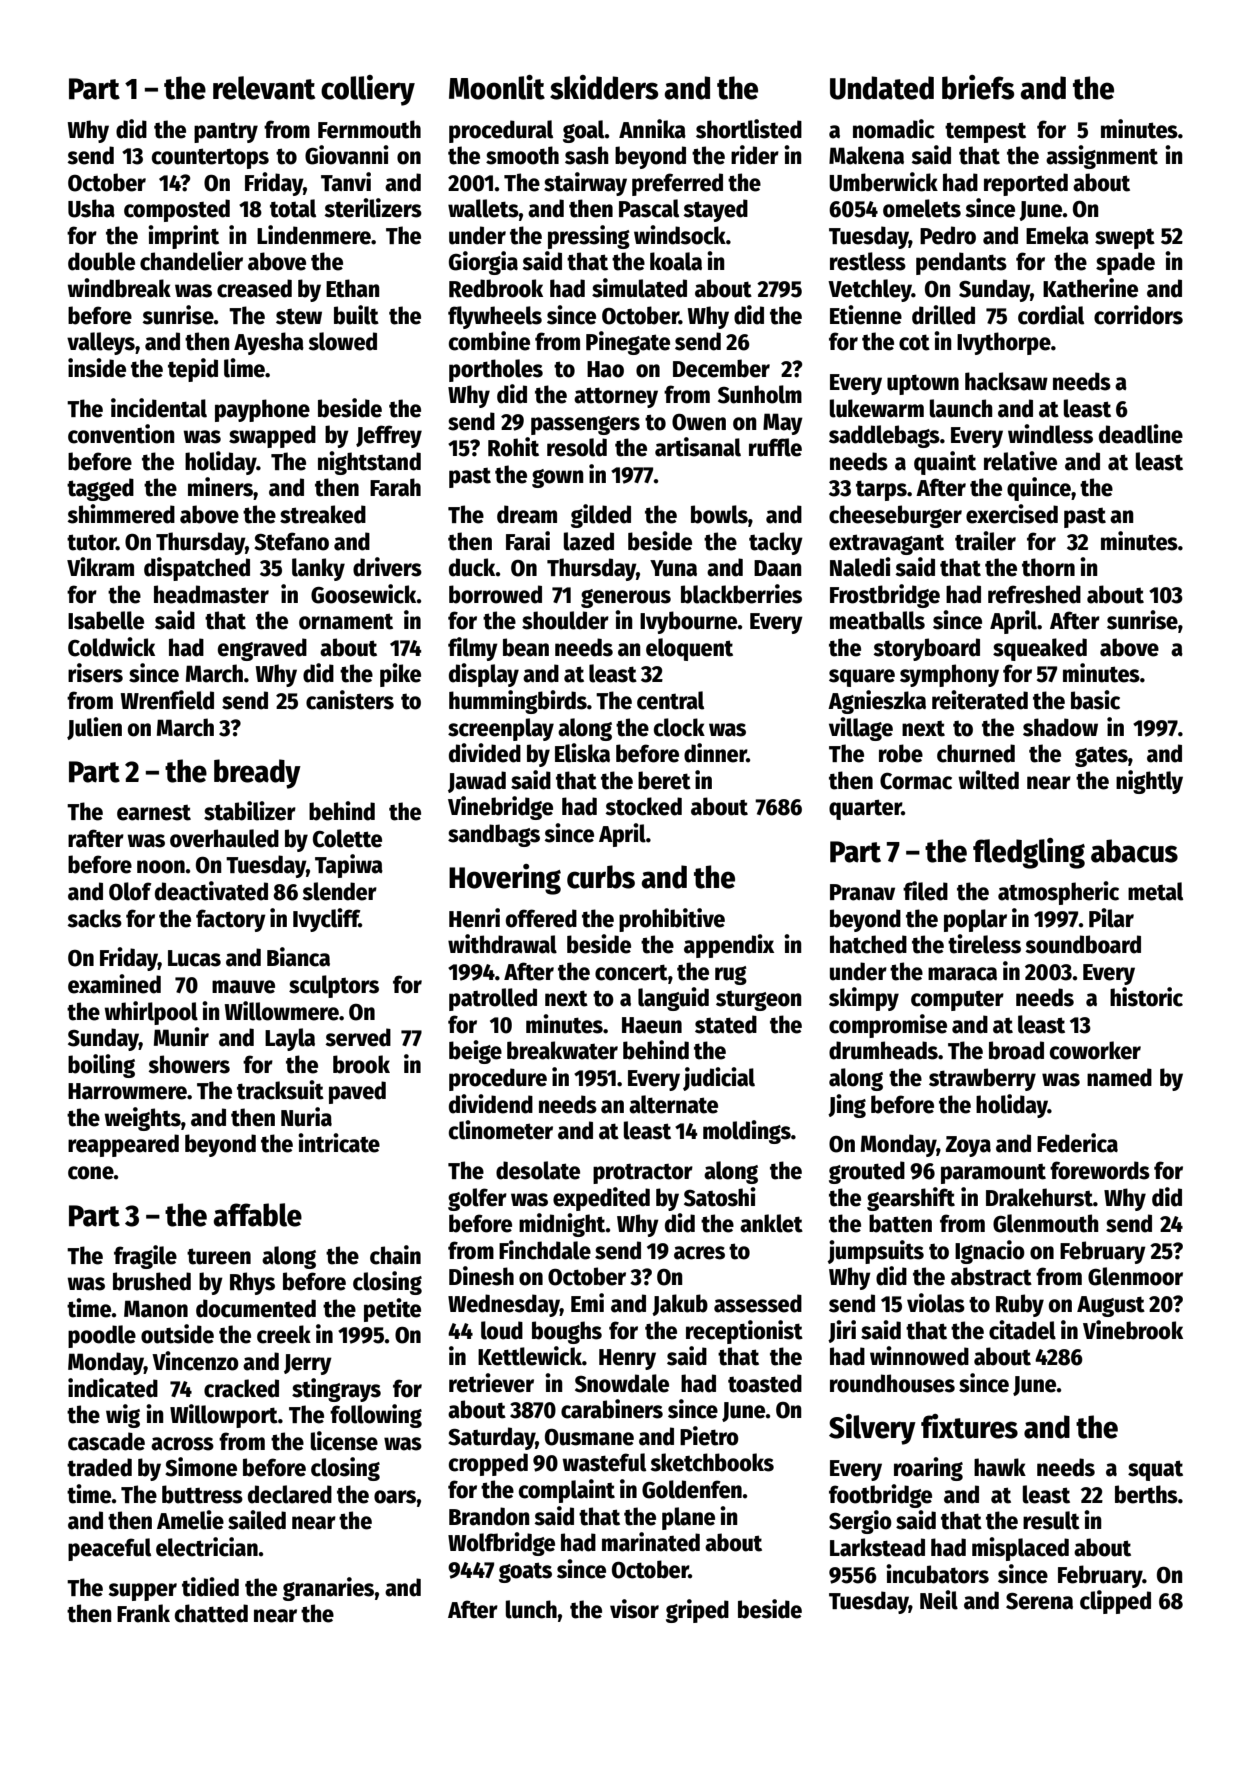 Image resolution: width=1251 pixels, height=1769 pixels. What do you see at coordinates (143, 1613) in the screenshot?
I see `Frank` at bounding box center [143, 1613].
